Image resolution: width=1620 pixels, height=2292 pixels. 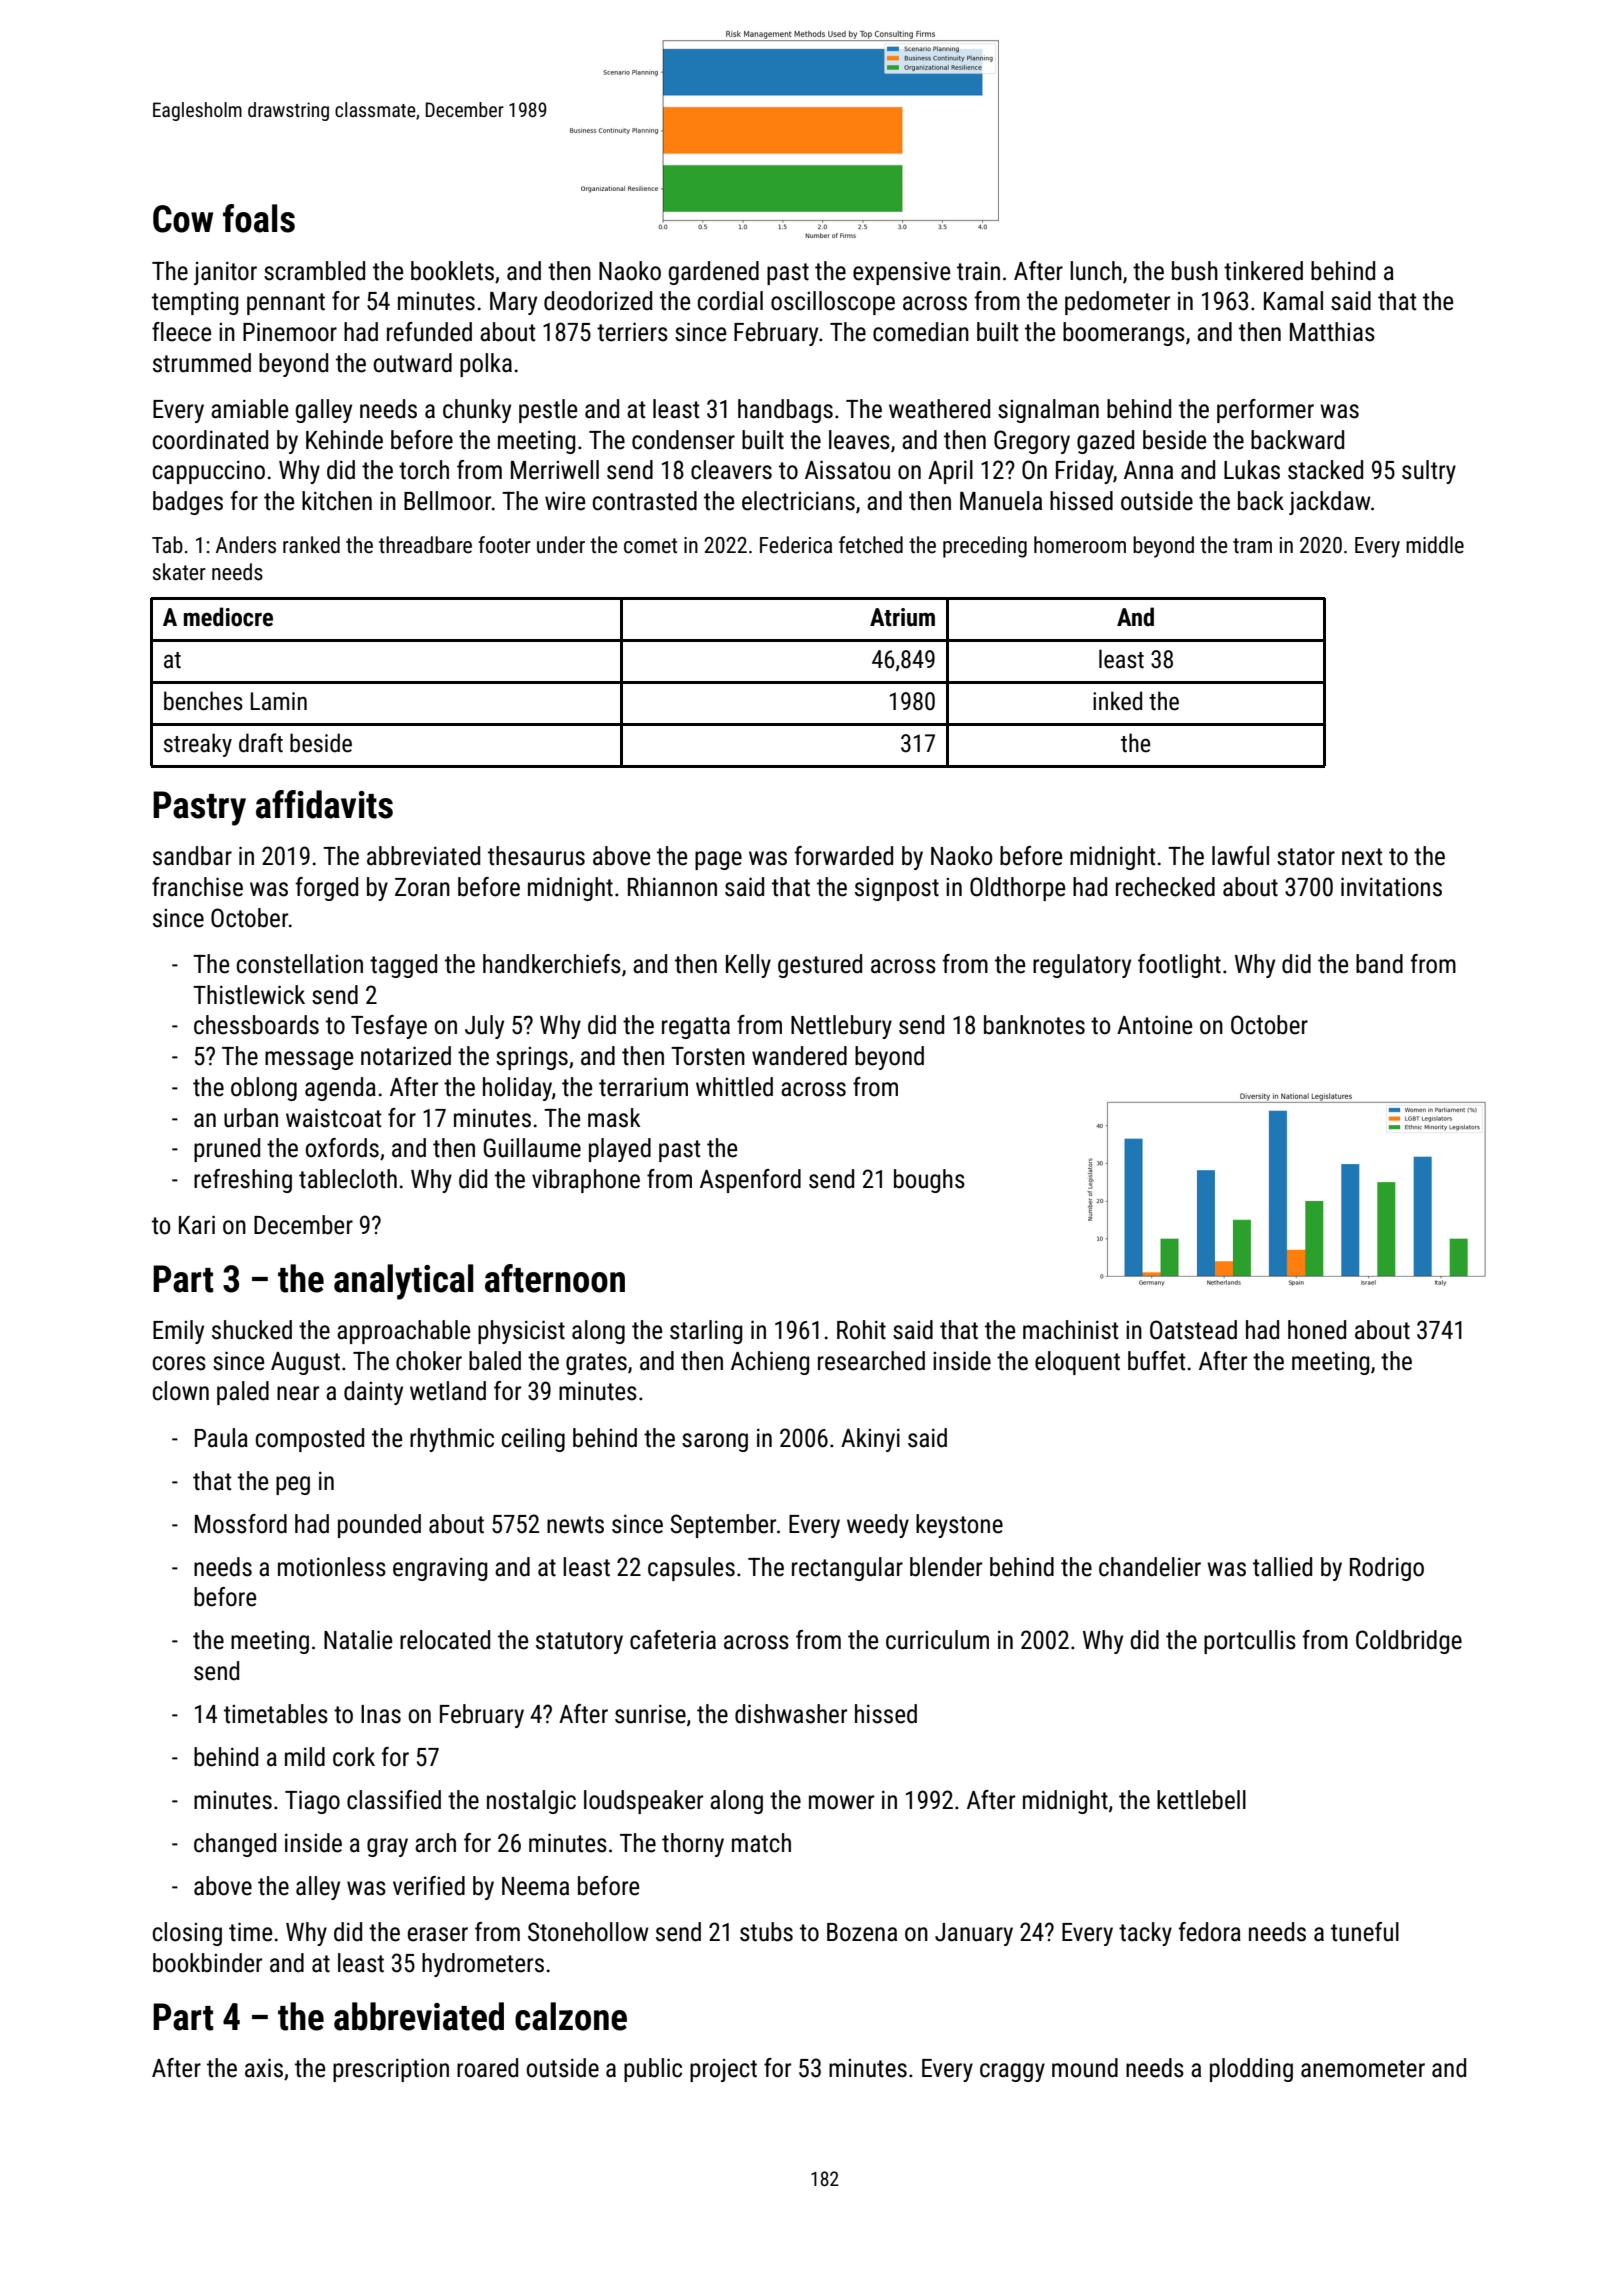 What do you see at coordinates (650, 1714) in the screenshot?
I see `sunrise` at bounding box center [650, 1714].
